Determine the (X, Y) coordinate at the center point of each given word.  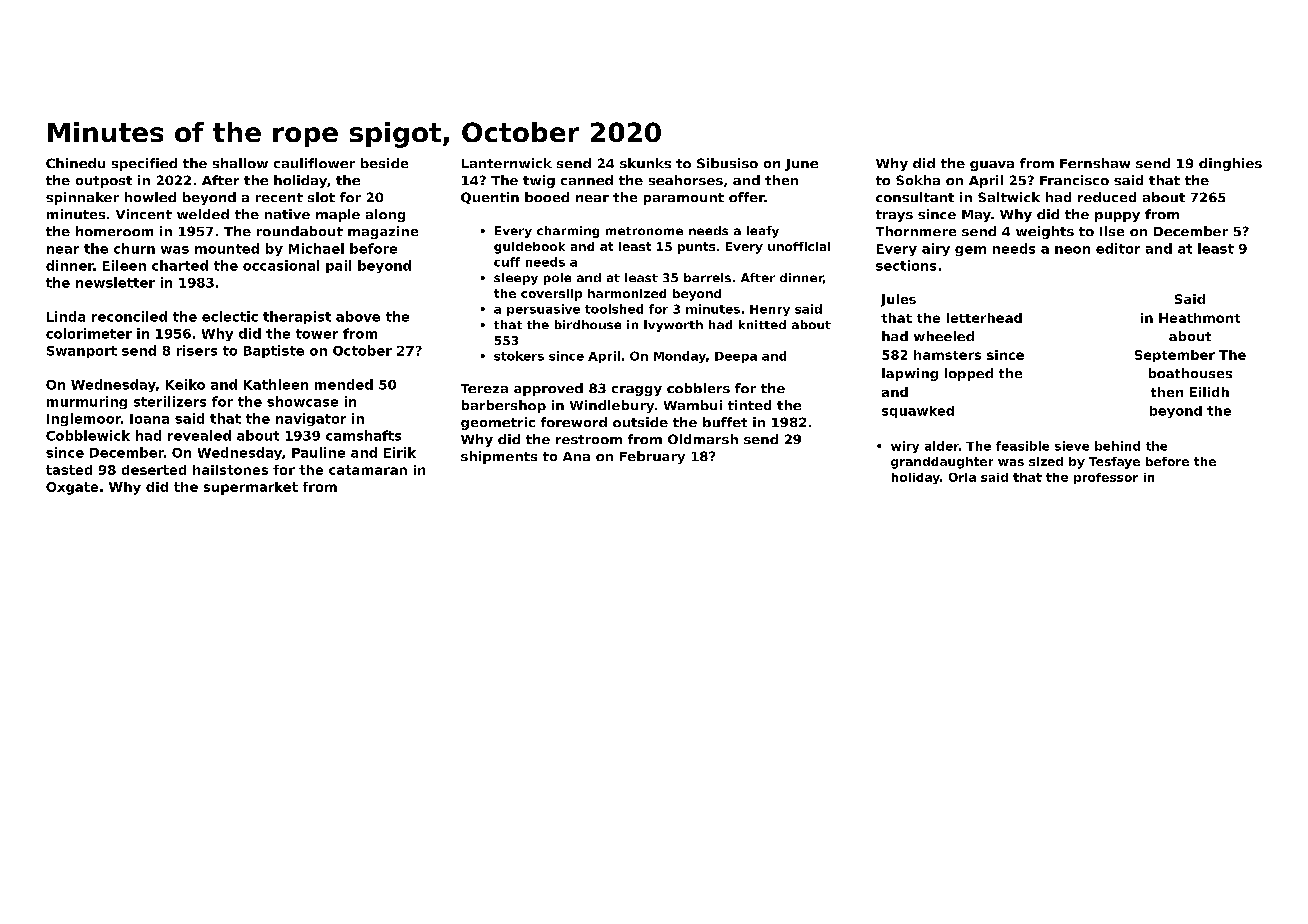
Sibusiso (727, 163)
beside (384, 163)
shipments (499, 457)
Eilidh (1209, 392)
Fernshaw (1095, 163)
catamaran (368, 470)
